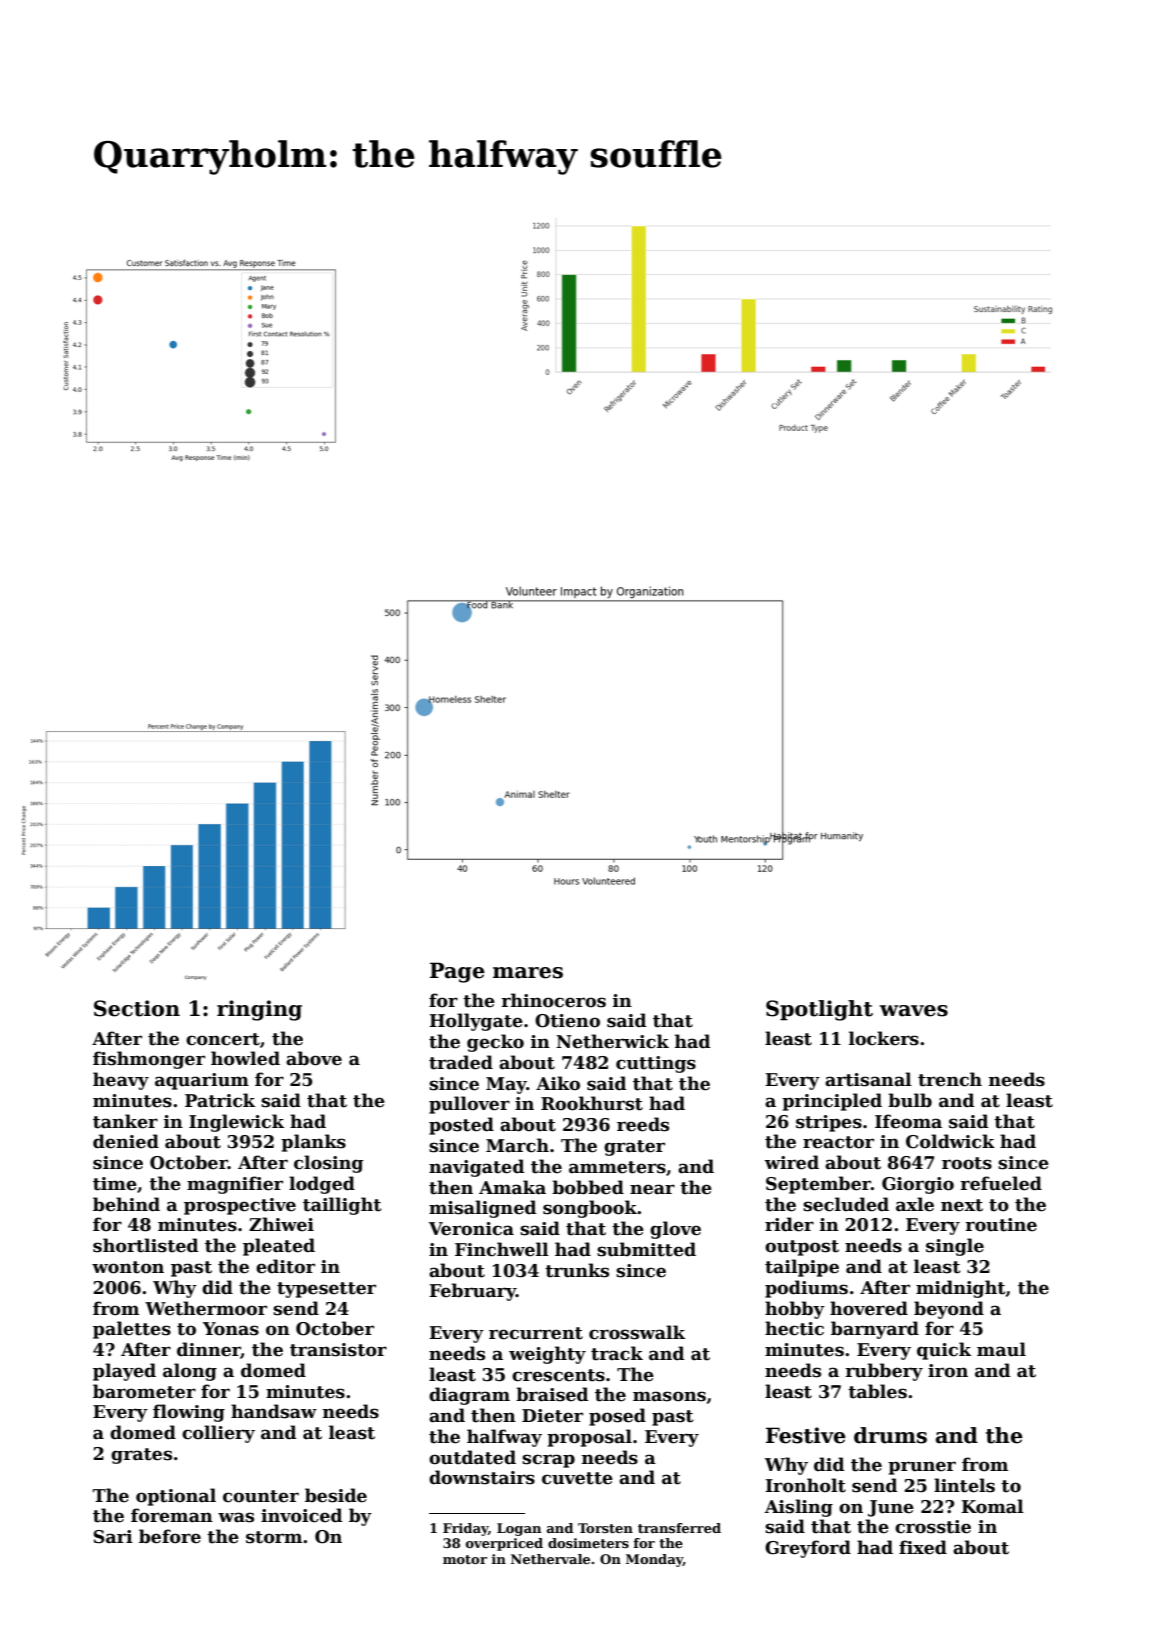  Describe the element at coordinates (884, 1372) in the document. I see `rubbery` at that location.
